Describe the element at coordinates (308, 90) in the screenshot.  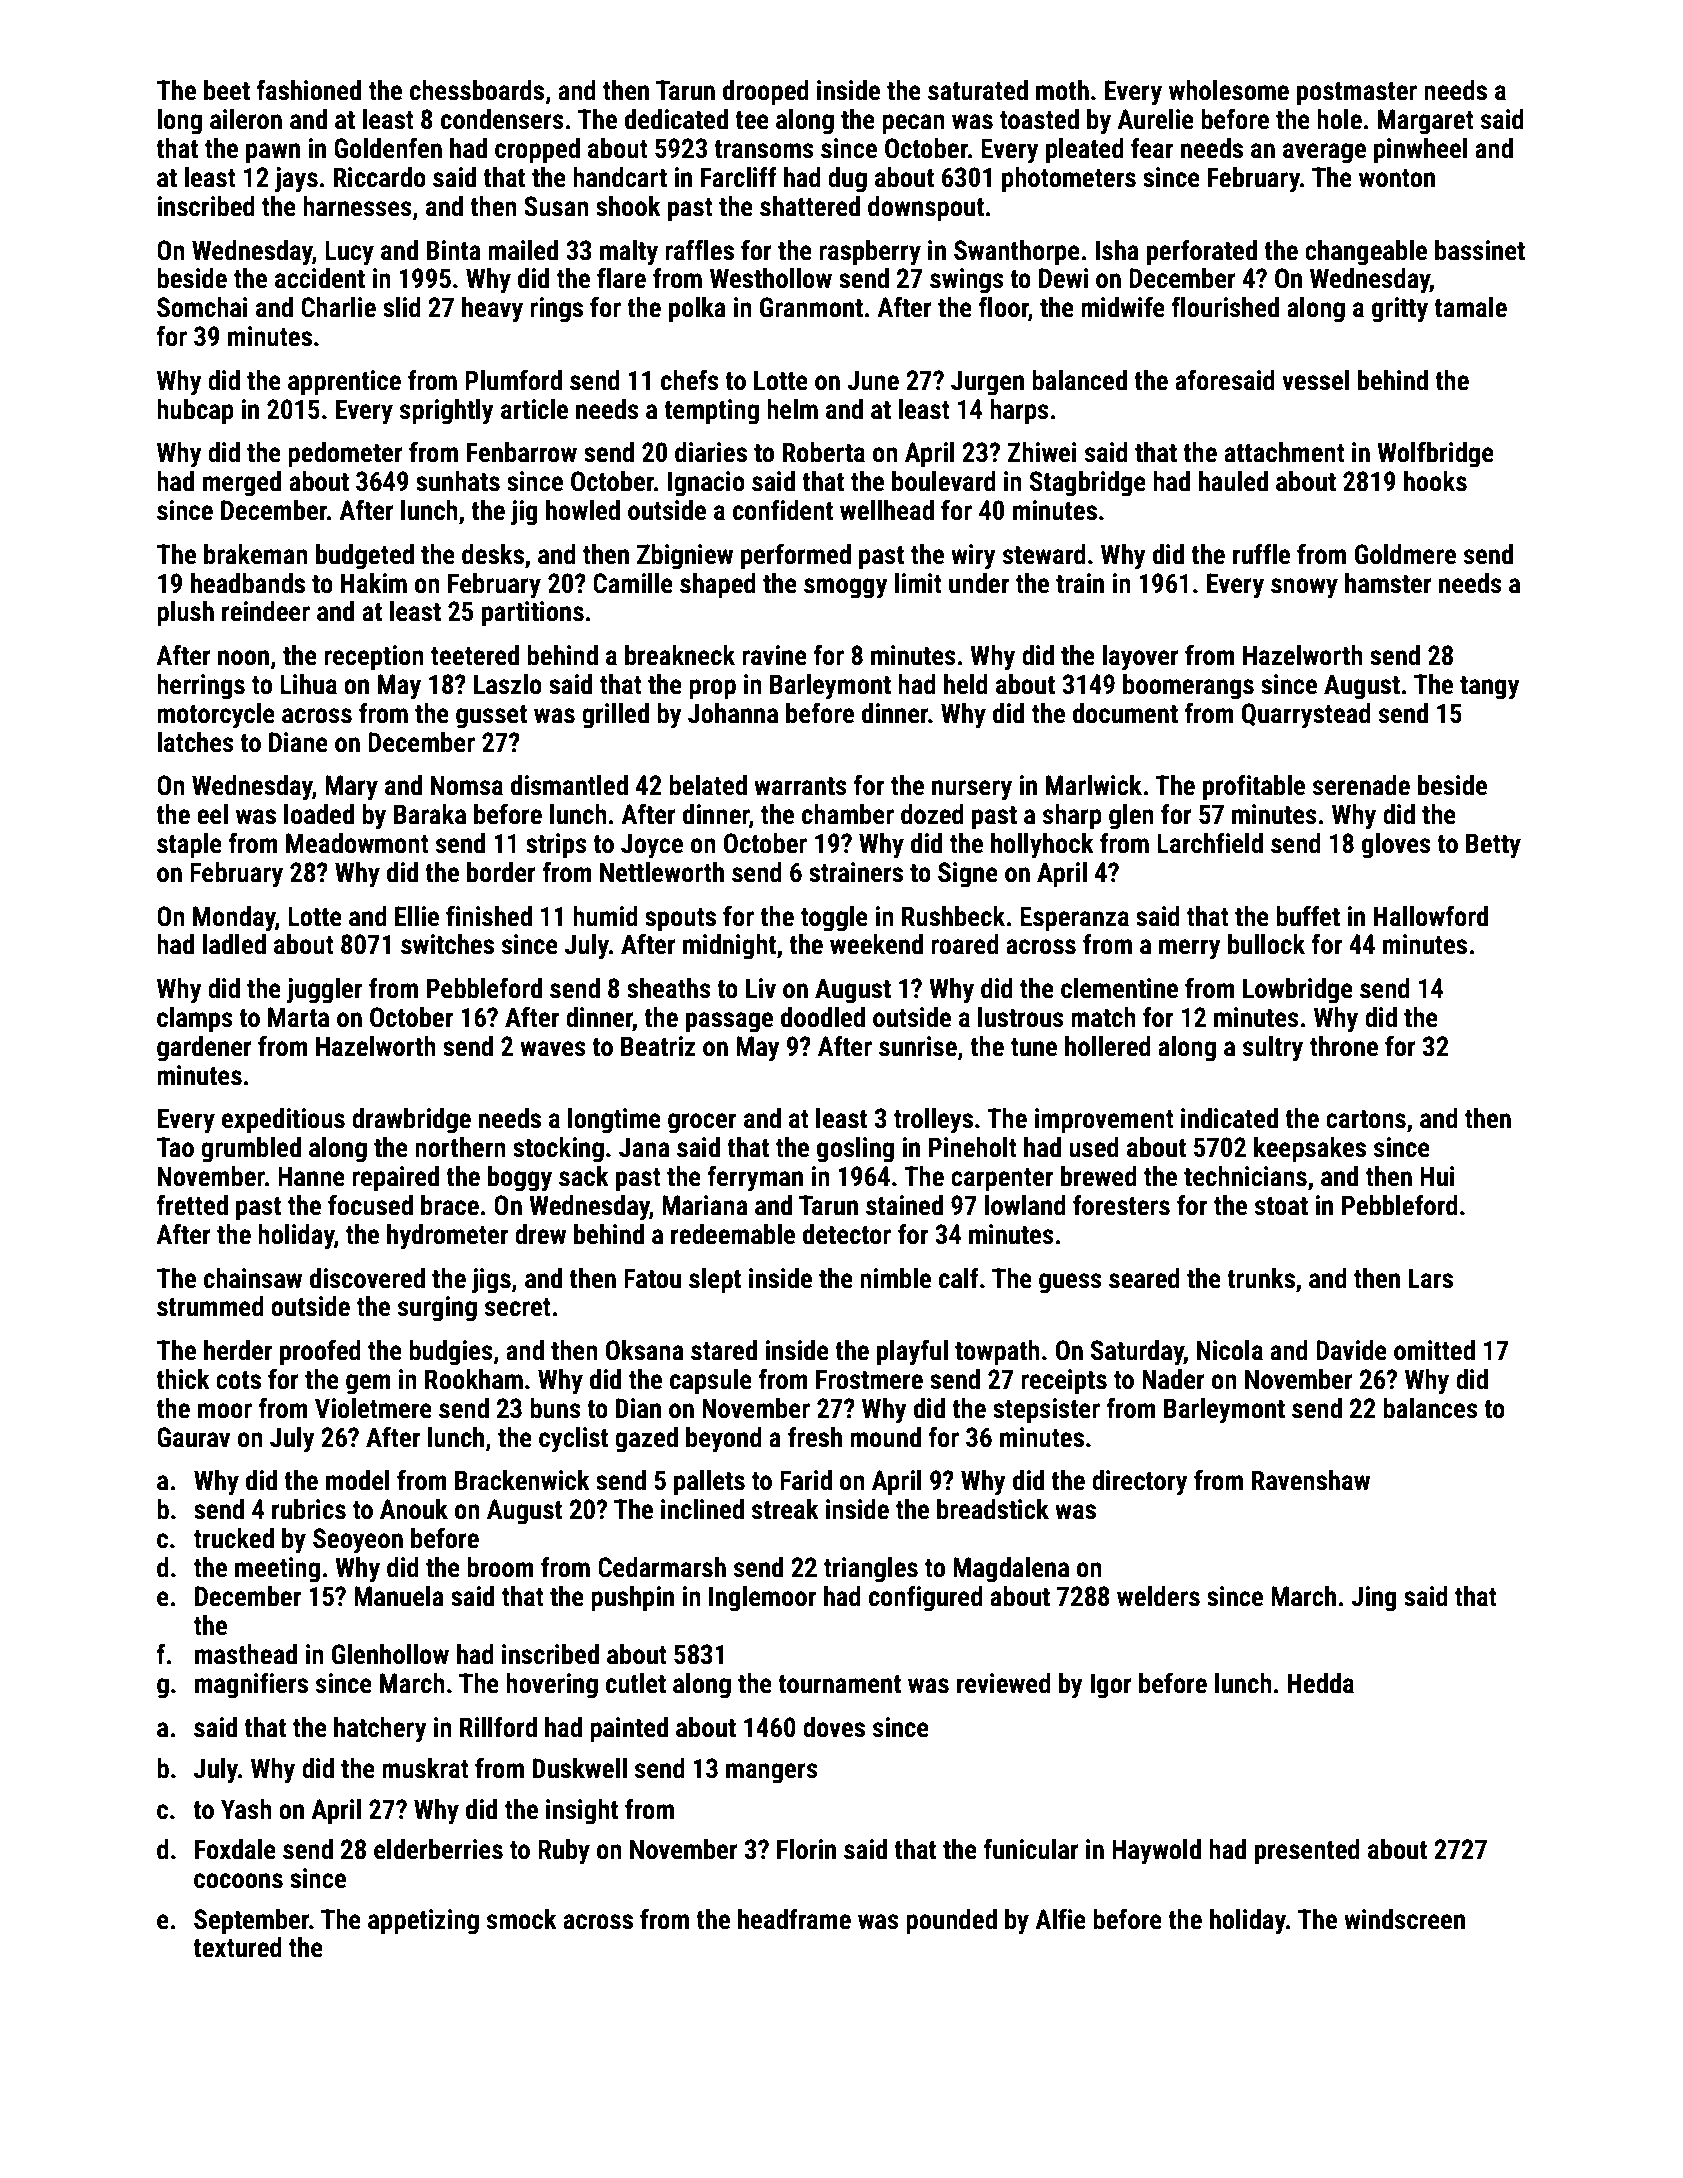
I see `fashioned` at that location.
